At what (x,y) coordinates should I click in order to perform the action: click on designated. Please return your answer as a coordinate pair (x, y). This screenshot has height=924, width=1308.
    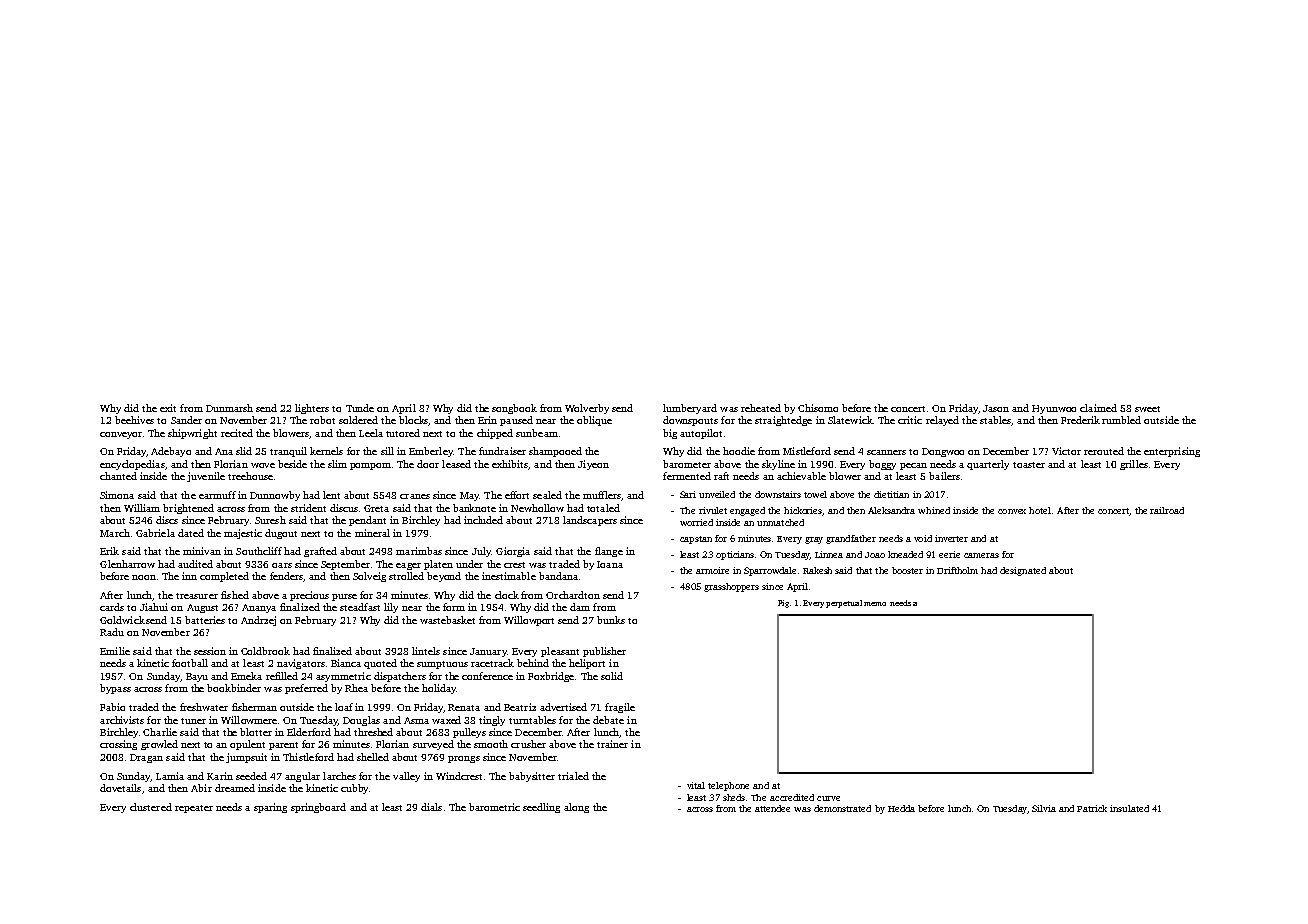
    Looking at the image, I should click on (1023, 571).
